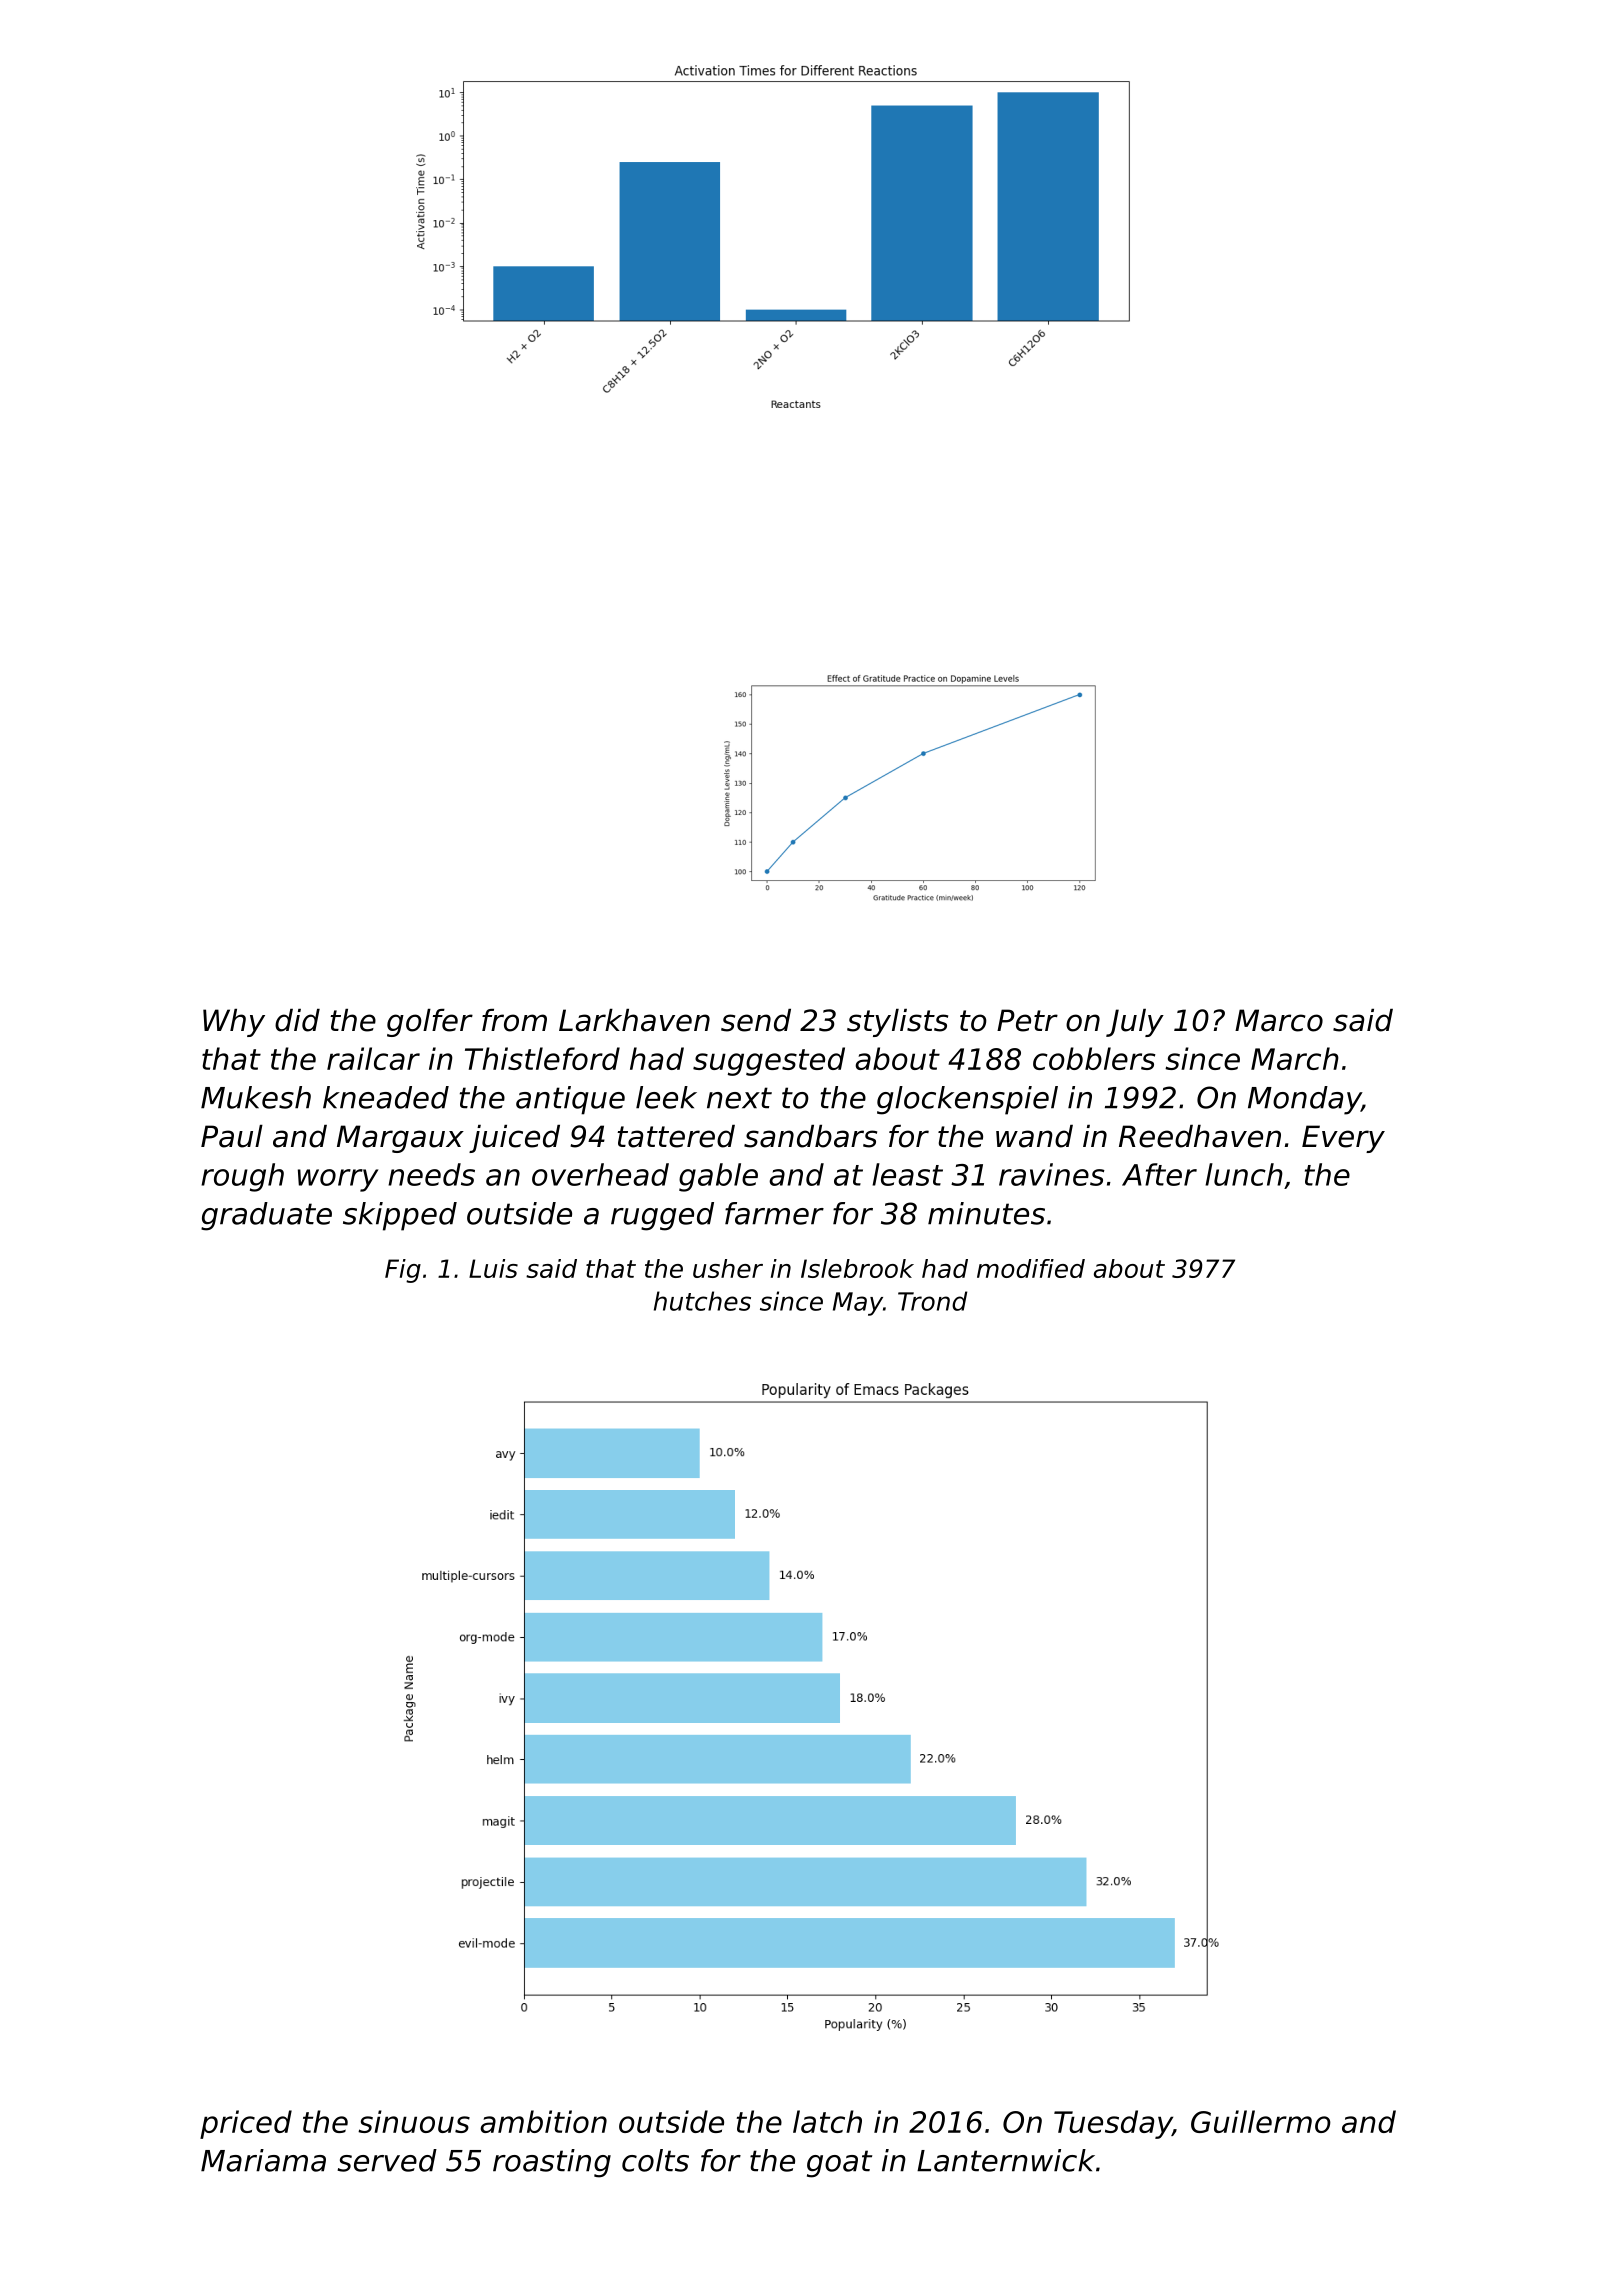 The width and height of the document is (1620, 2292). What do you see at coordinates (387, 2160) in the document?
I see `served` at bounding box center [387, 2160].
